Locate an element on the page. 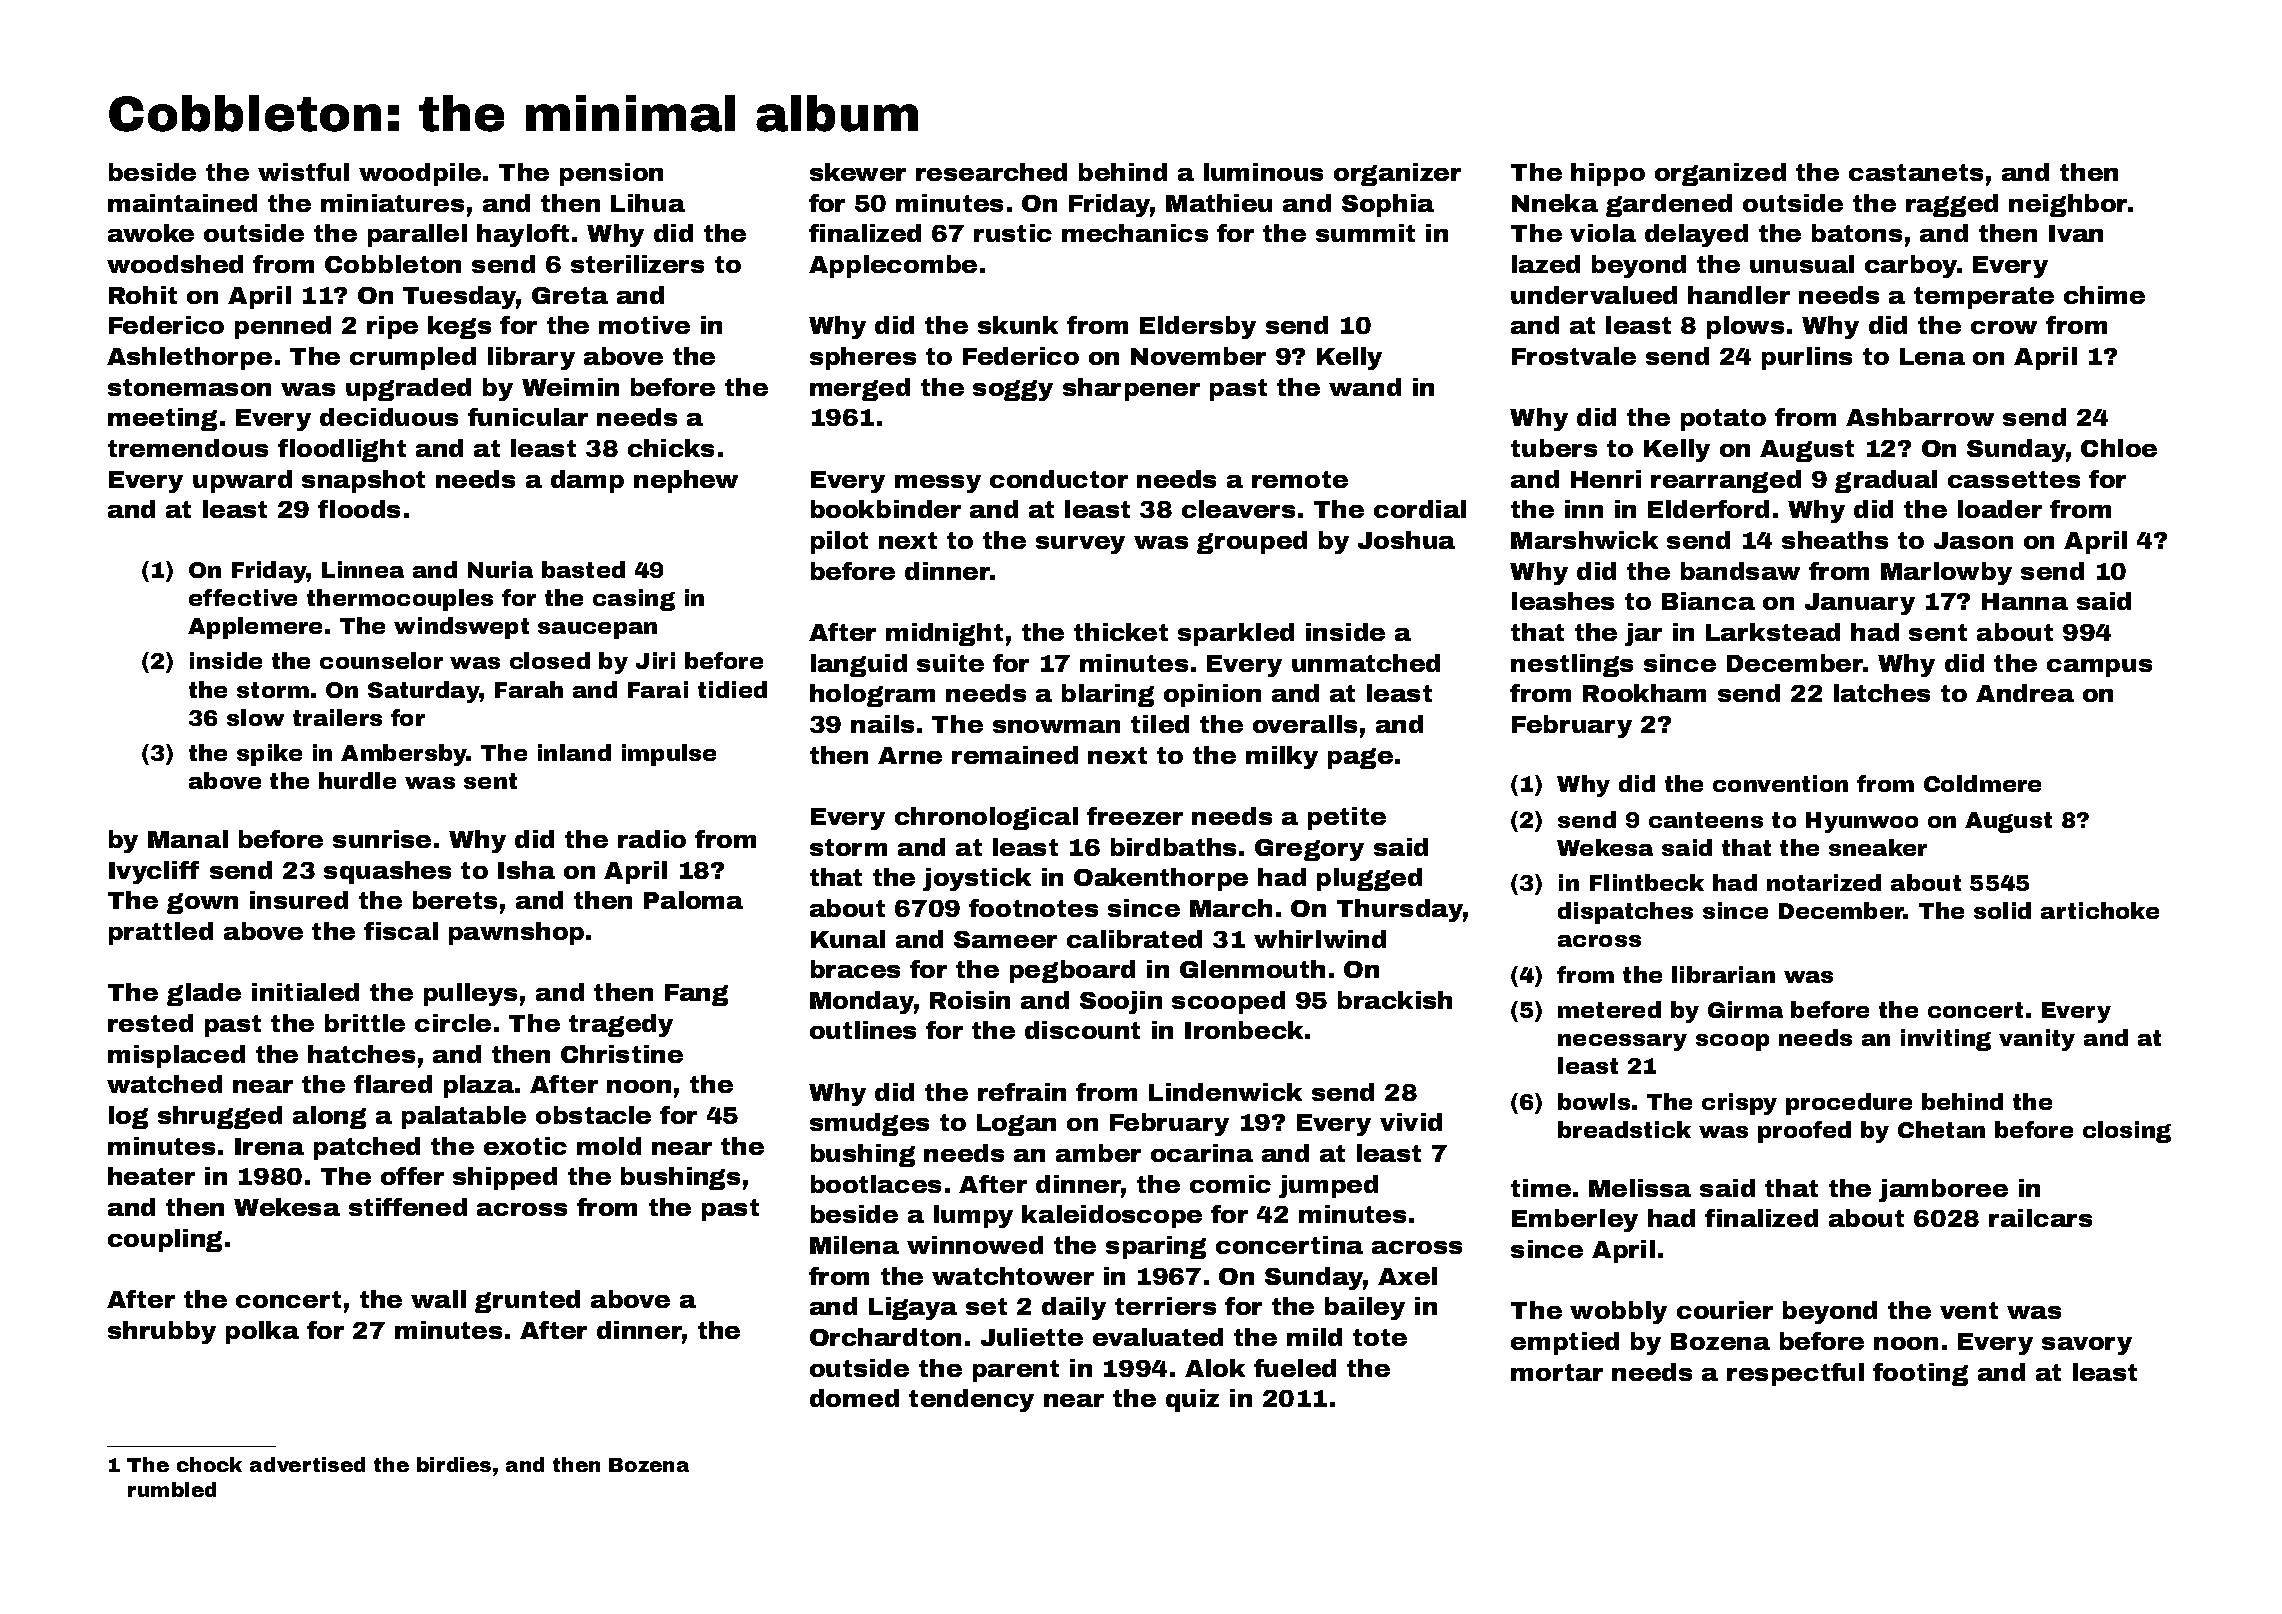 This page has width=2282, height=1614. damp is located at coordinates (587, 481).
